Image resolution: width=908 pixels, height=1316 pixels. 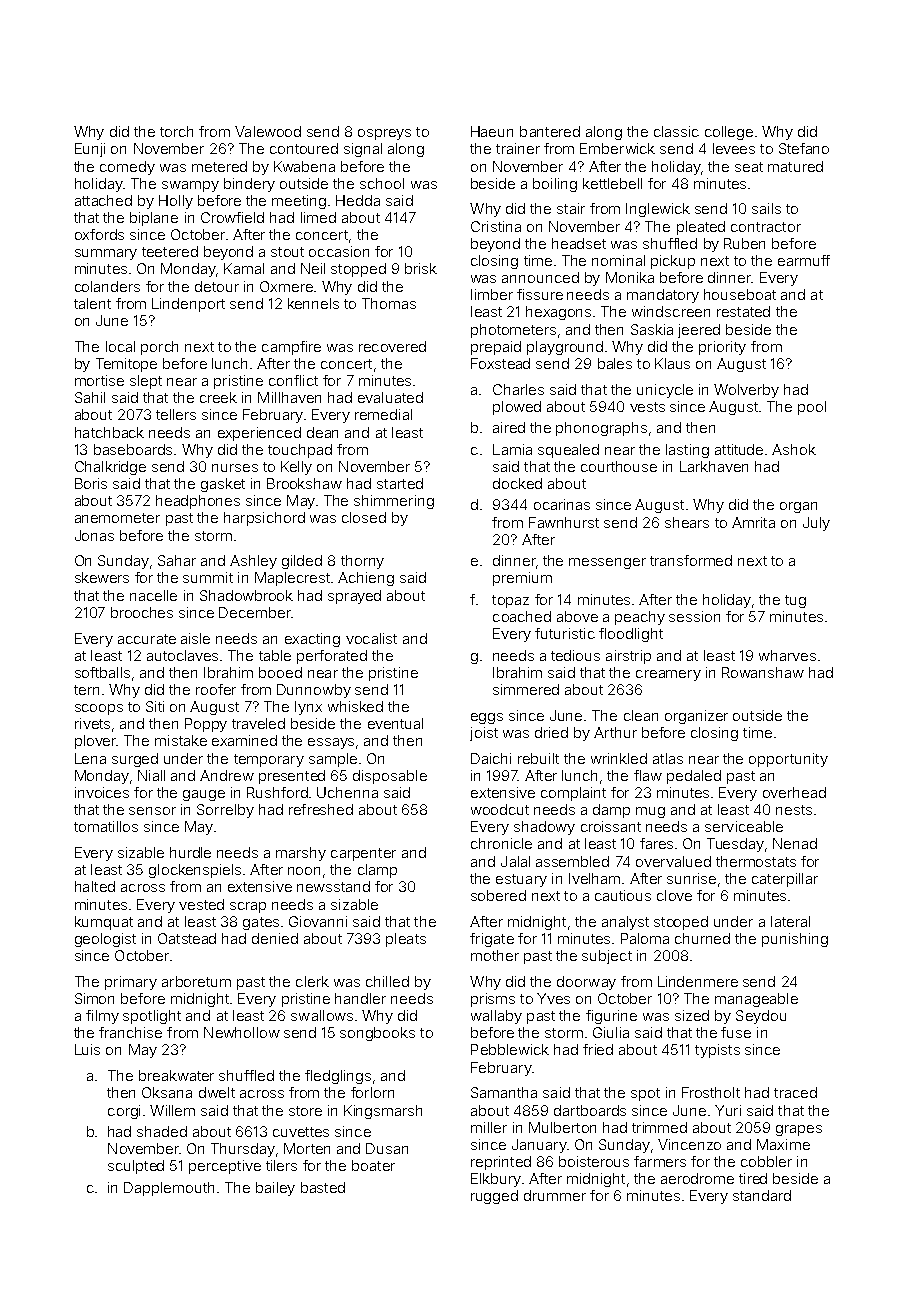 I want to click on earmuff, so click(x=804, y=260).
